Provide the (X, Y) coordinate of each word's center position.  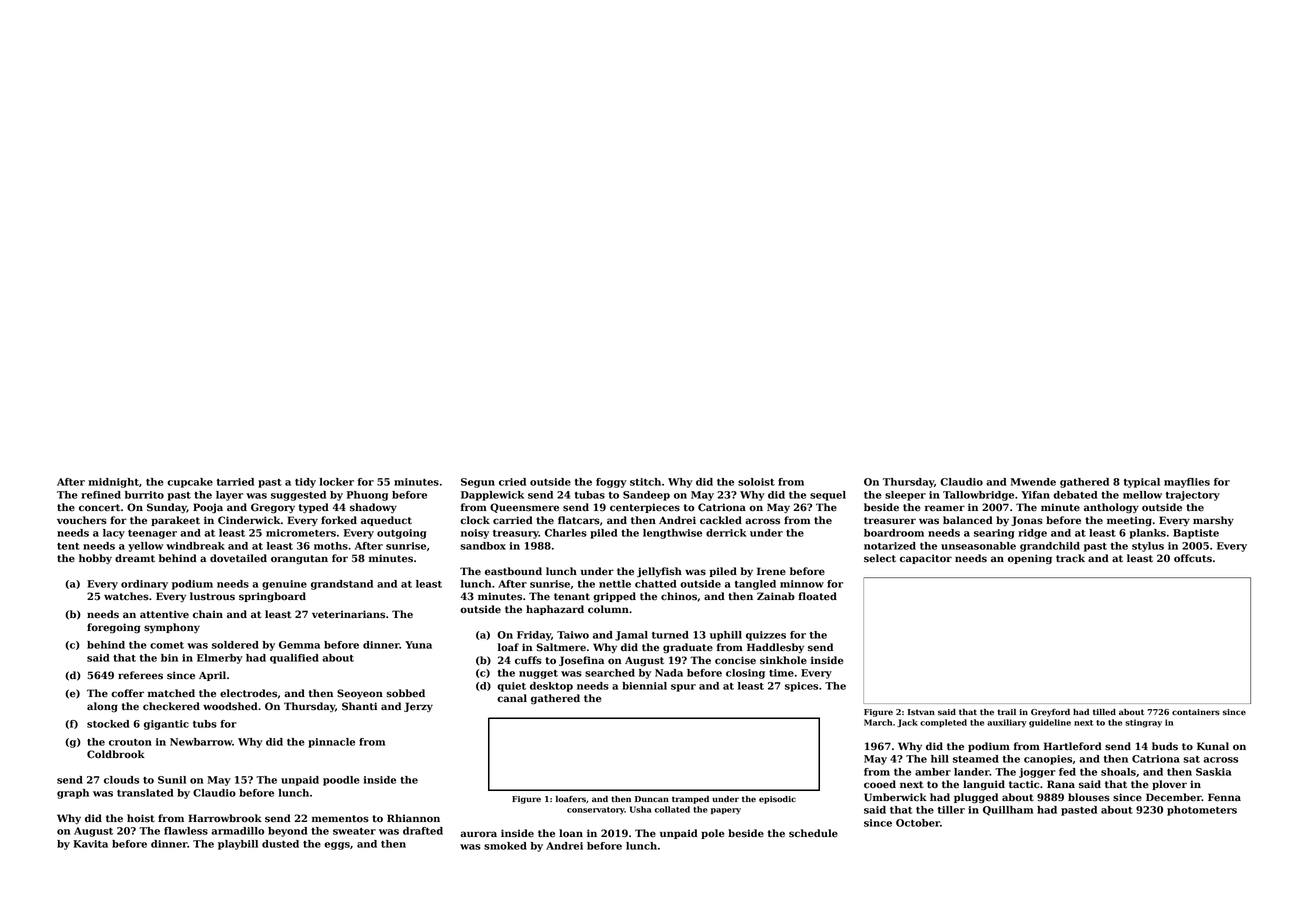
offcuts (1193, 558)
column (608, 609)
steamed (976, 759)
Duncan (652, 799)
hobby (95, 559)
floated (817, 596)
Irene (771, 571)
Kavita (90, 844)
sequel (828, 496)
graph (73, 794)
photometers (1202, 811)
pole (712, 834)
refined (101, 495)
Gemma (299, 645)
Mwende (1033, 482)
